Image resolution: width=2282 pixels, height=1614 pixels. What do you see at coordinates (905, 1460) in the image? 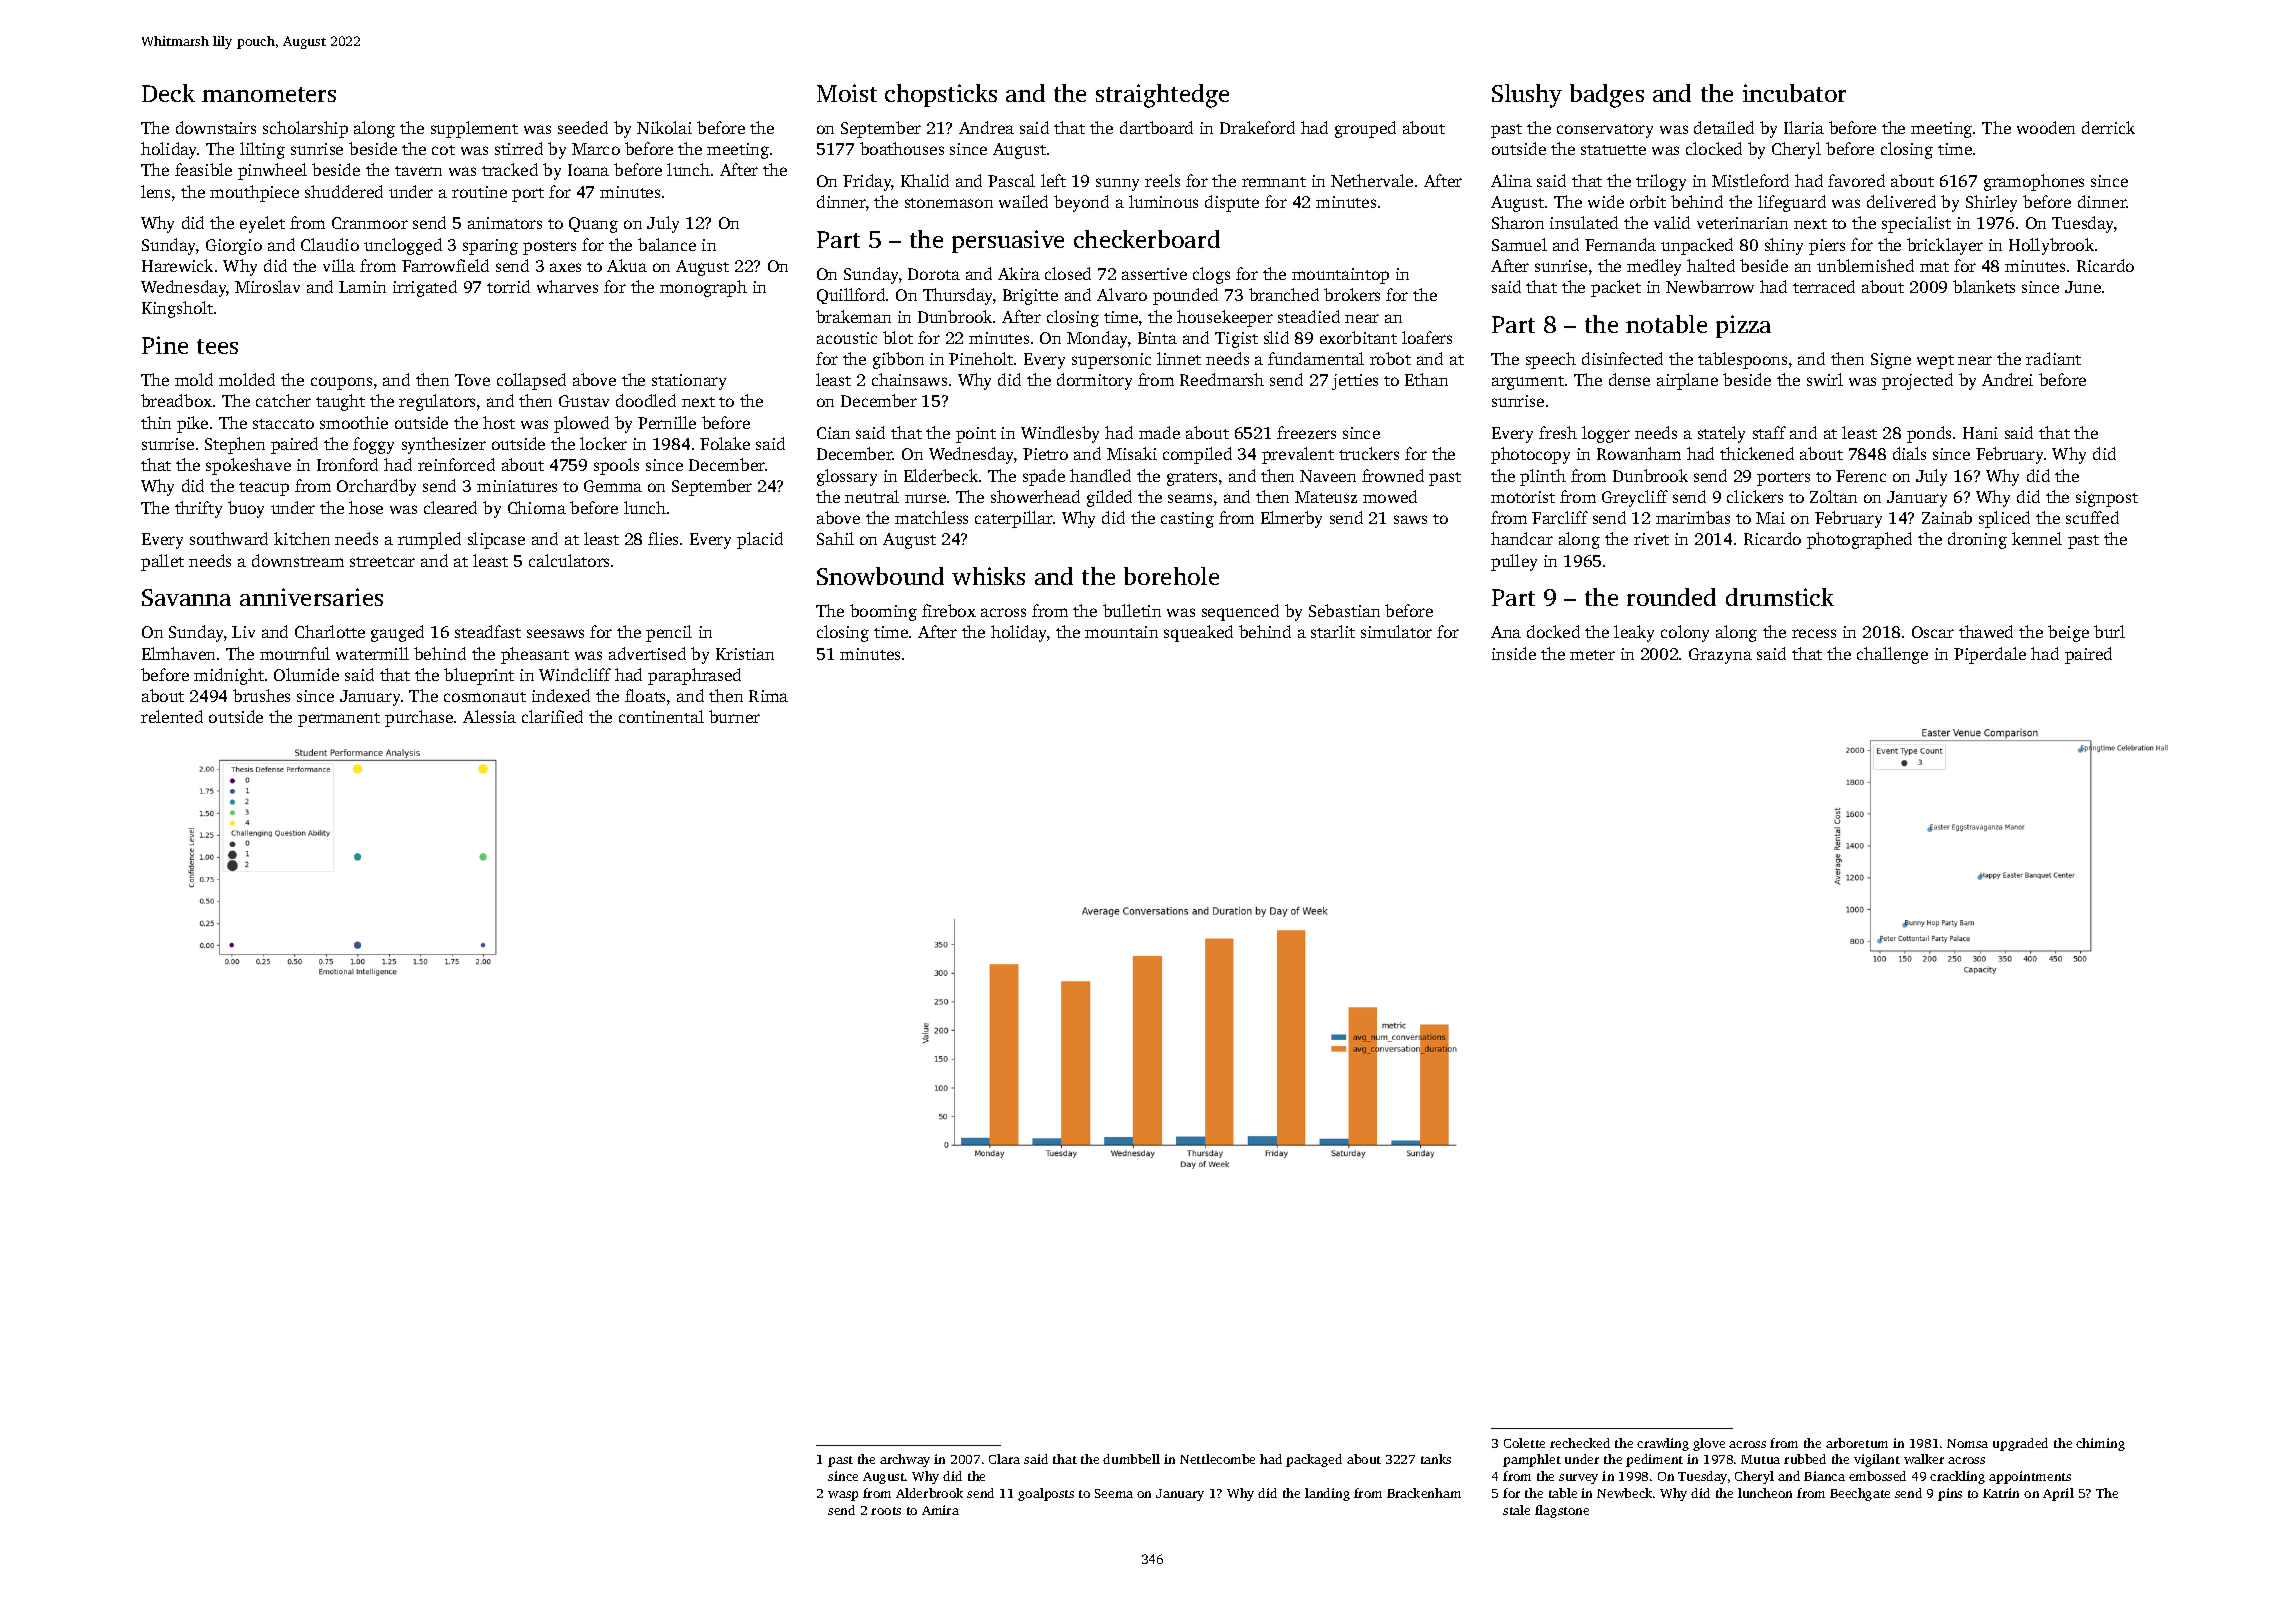
I see `archway` at bounding box center [905, 1460].
